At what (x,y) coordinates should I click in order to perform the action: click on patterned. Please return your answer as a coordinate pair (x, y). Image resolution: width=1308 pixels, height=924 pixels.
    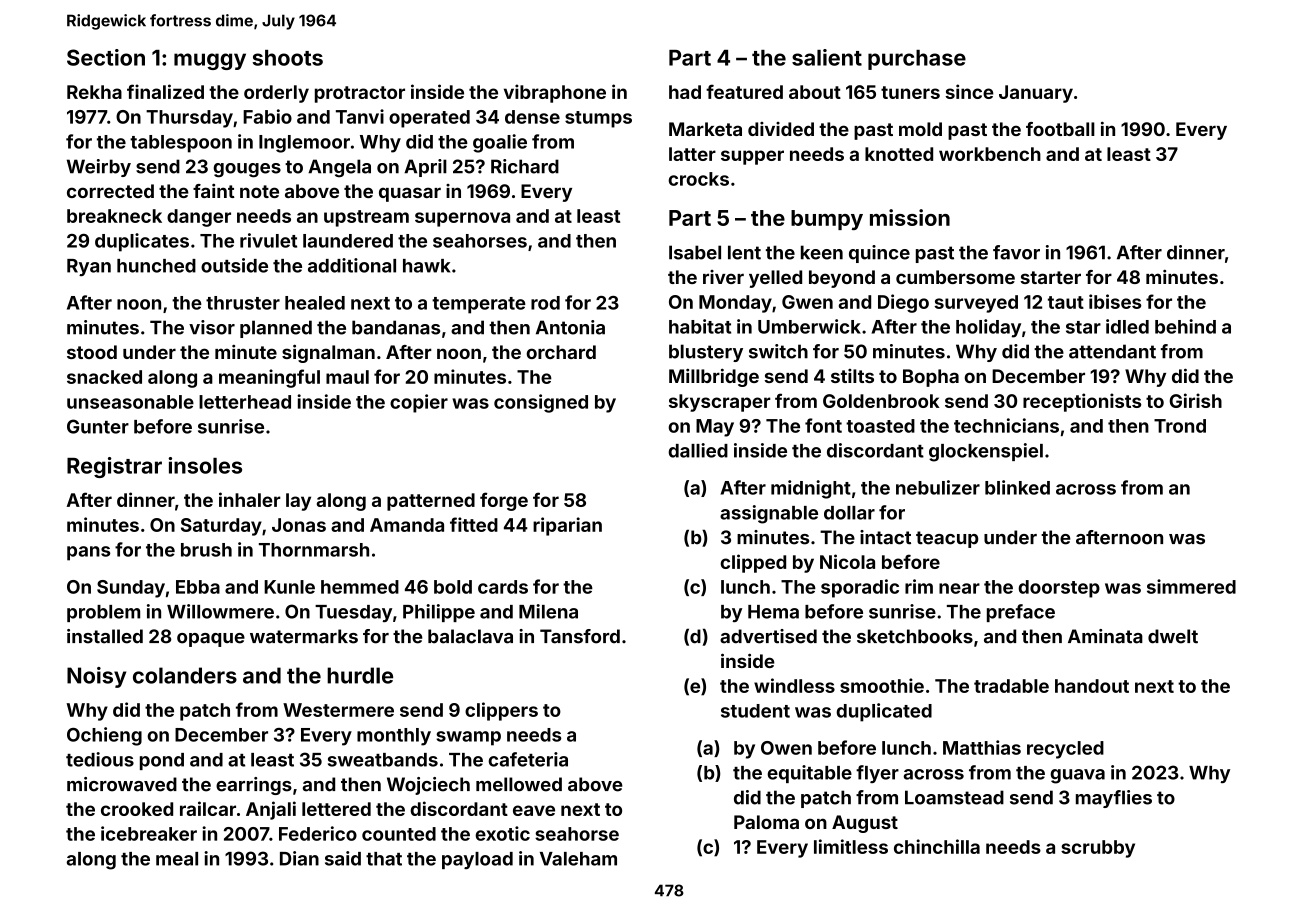
    Looking at the image, I should click on (431, 502).
